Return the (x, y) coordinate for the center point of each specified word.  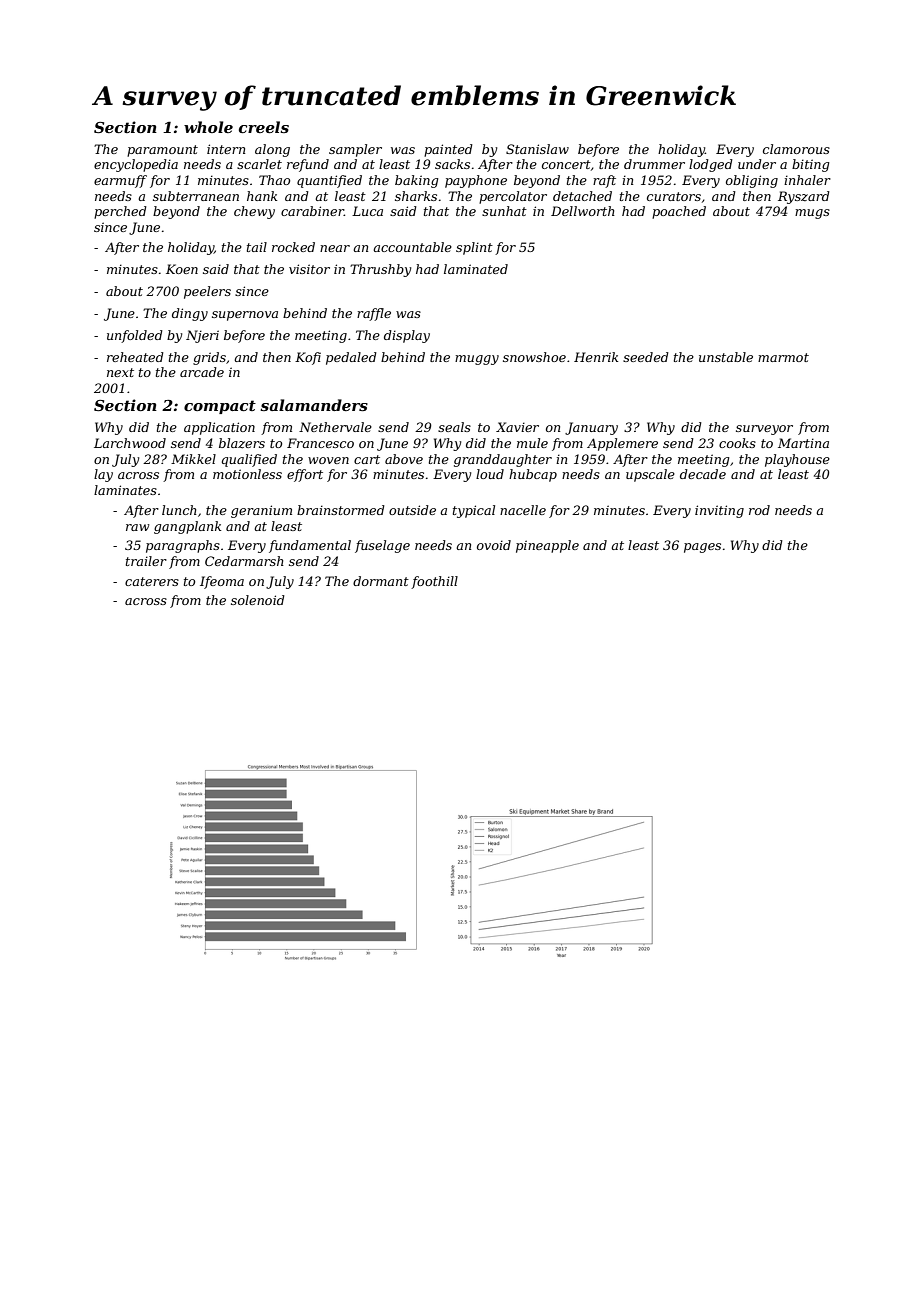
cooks (737, 443)
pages (702, 548)
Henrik (596, 357)
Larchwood (130, 443)
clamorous (796, 149)
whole (208, 127)
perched (120, 212)
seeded (646, 357)
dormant (381, 581)
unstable (726, 357)
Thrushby (380, 270)
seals (454, 427)
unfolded (135, 336)
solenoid (258, 600)
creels (264, 127)
